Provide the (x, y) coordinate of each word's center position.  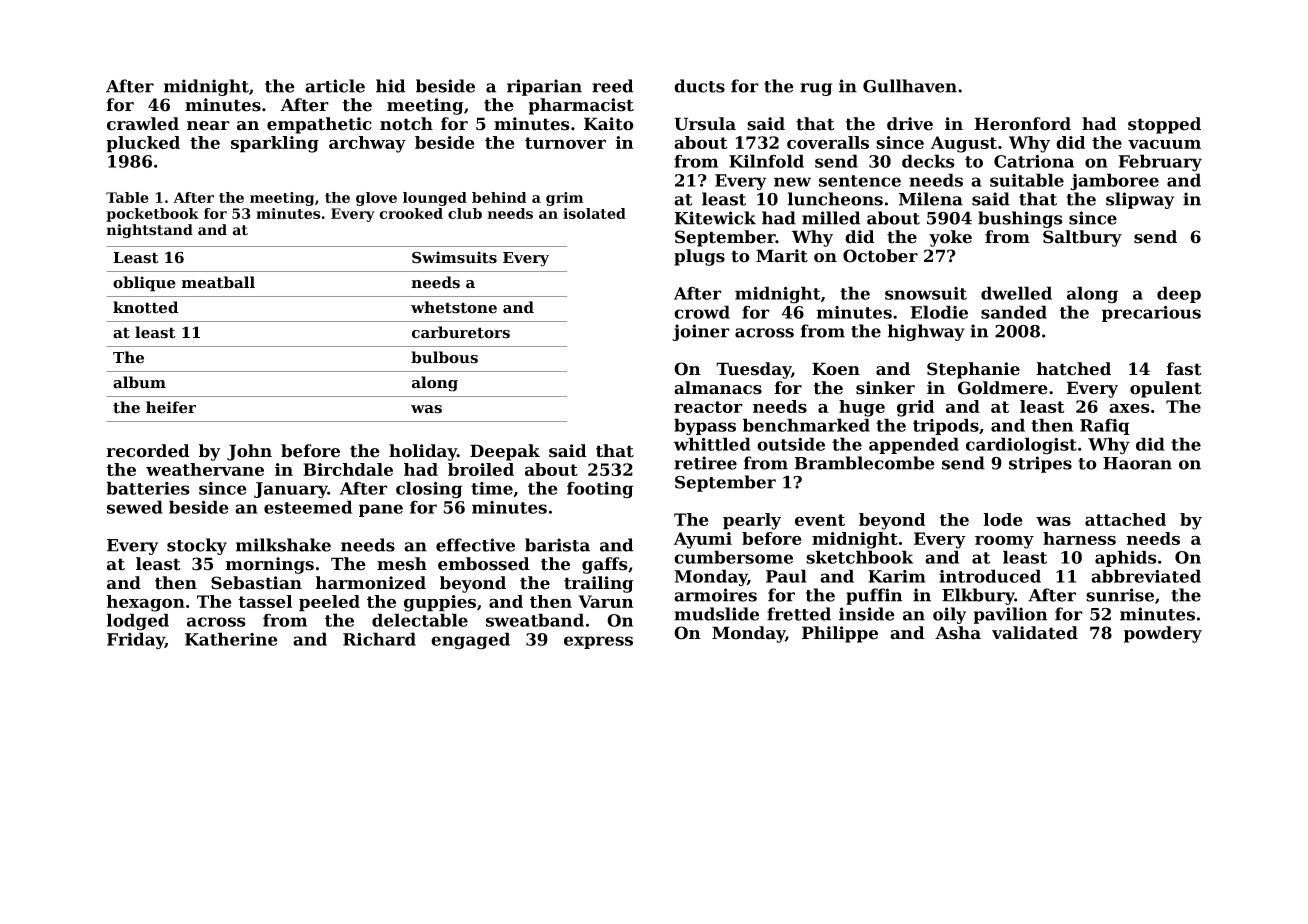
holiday (423, 452)
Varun (605, 601)
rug (816, 89)
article (335, 86)
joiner (701, 332)
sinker (885, 388)
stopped (1164, 125)
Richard (379, 639)
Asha (958, 633)
